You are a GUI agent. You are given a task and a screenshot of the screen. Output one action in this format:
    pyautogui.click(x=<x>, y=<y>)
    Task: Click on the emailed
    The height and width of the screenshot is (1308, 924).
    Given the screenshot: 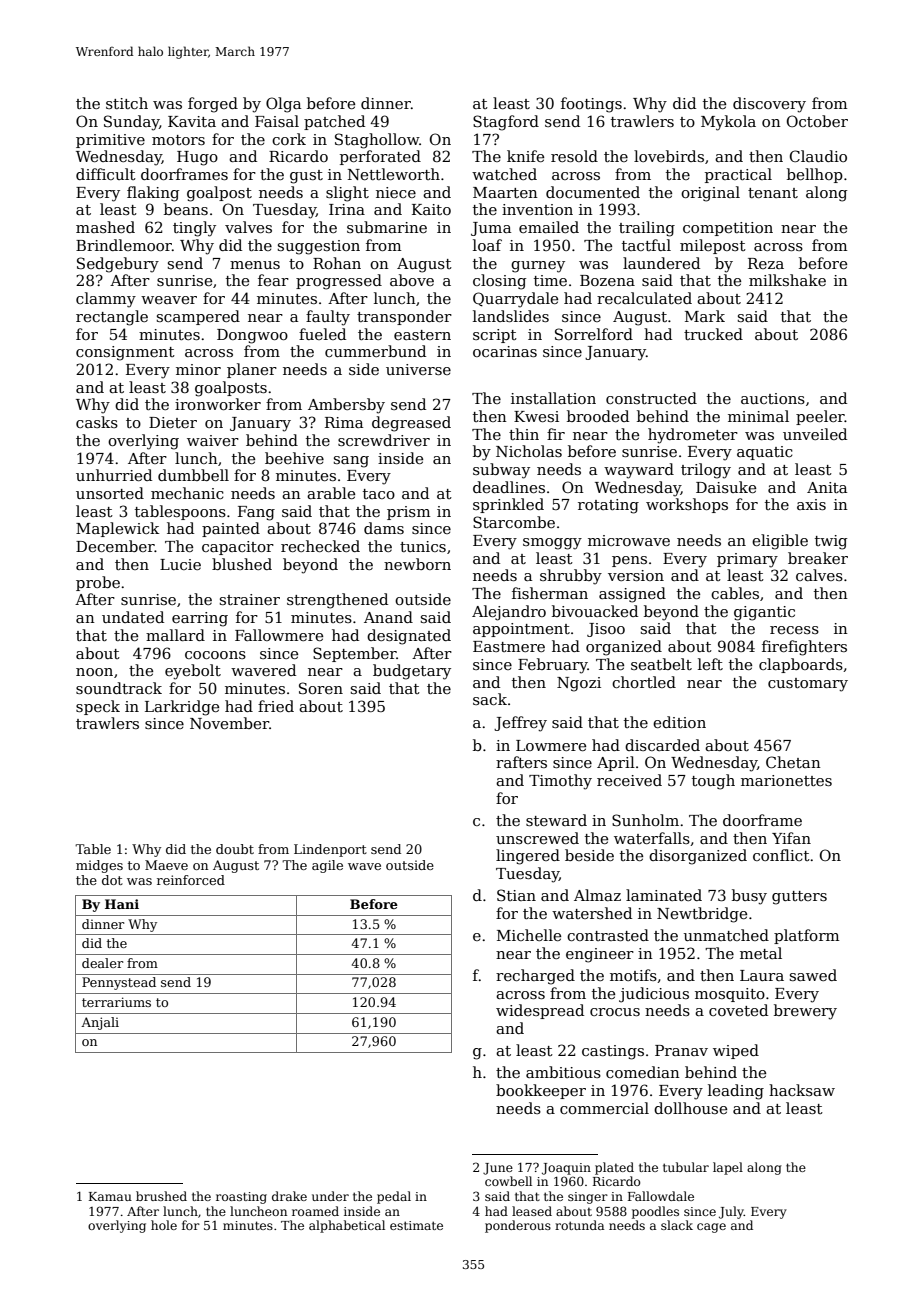 What is the action you would take?
    pyautogui.click(x=549, y=227)
